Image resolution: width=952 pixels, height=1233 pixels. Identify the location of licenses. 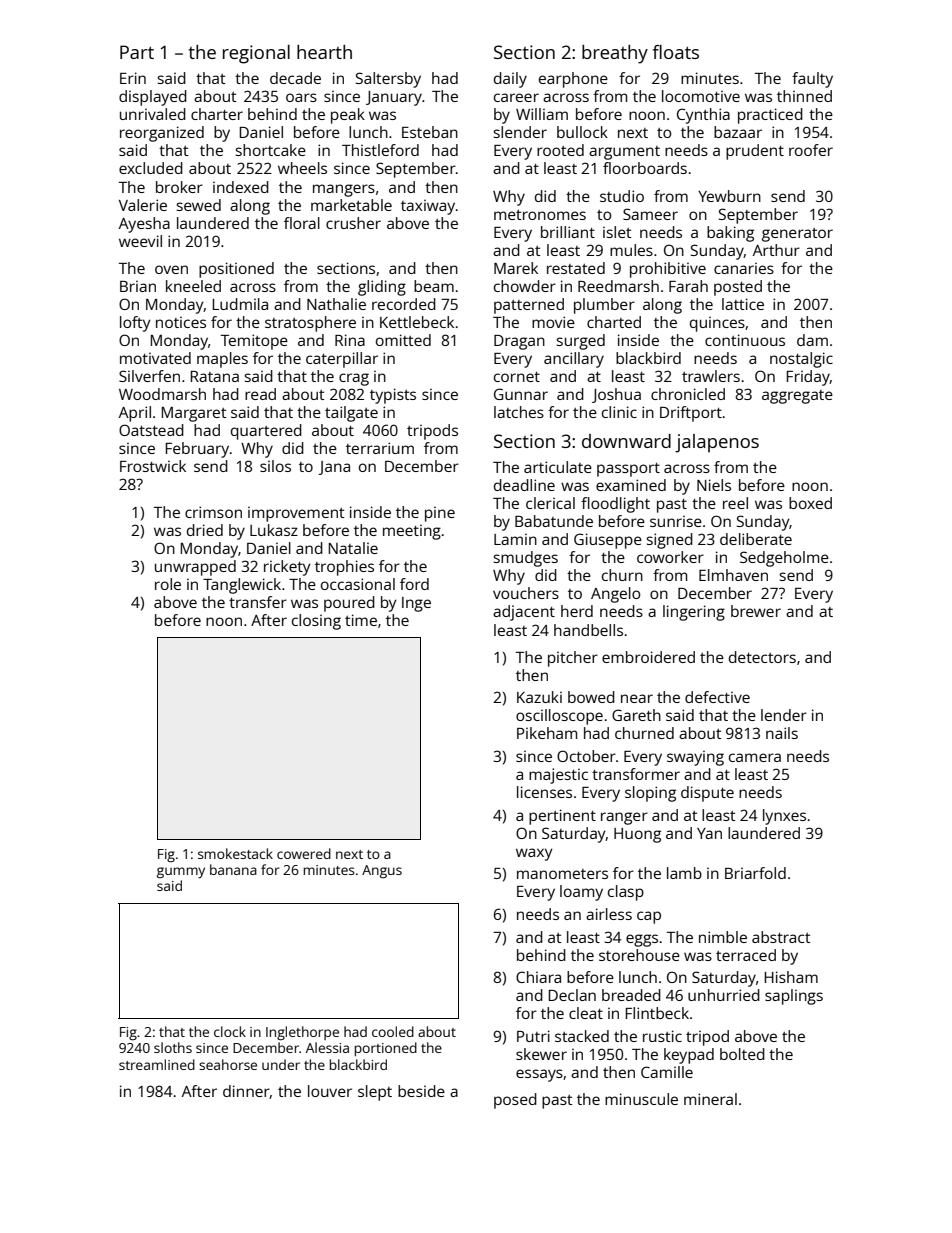
(544, 792).
